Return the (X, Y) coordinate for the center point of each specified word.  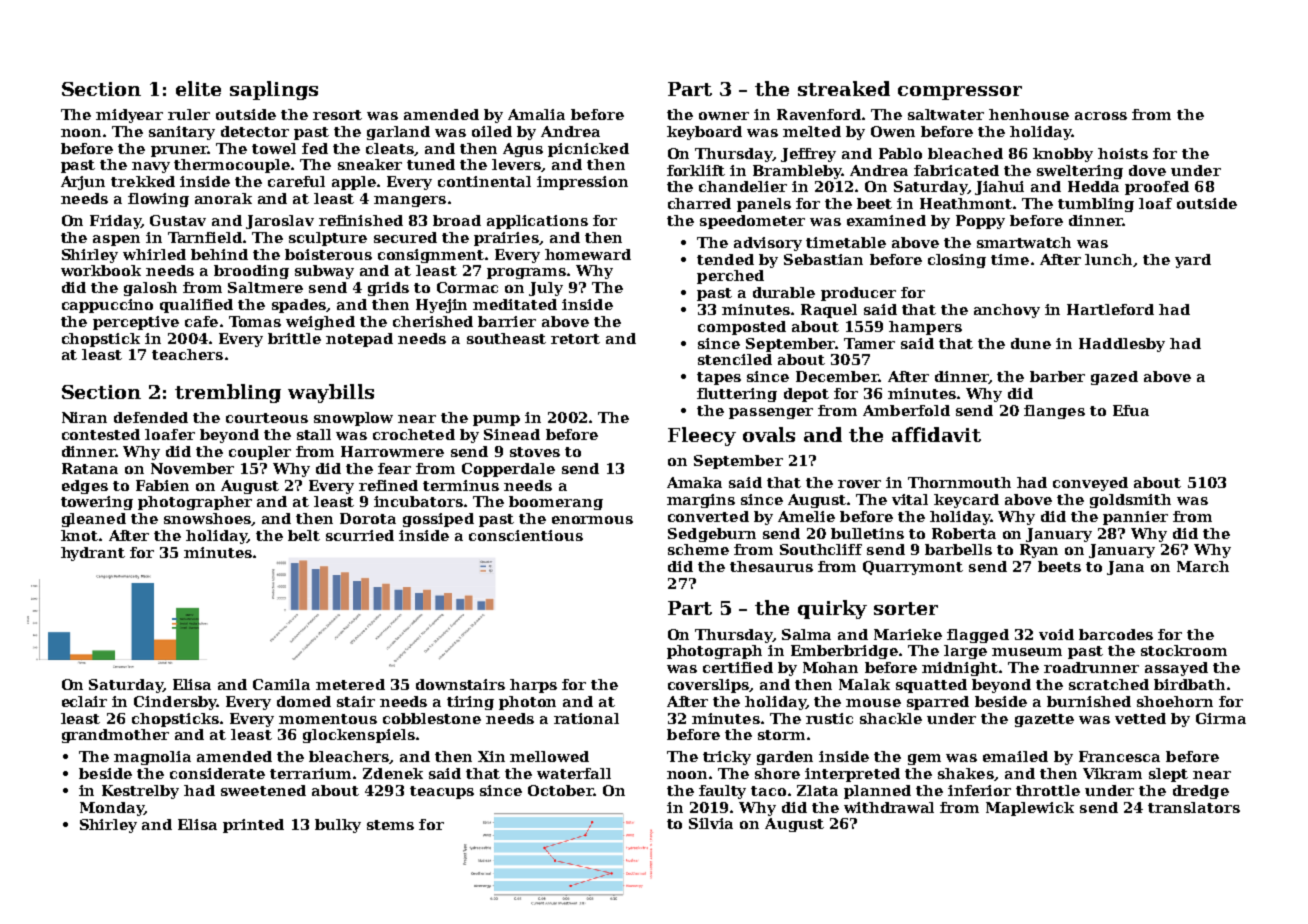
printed (253, 826)
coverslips (709, 686)
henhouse (1029, 114)
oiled (492, 131)
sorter (906, 608)
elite (198, 88)
